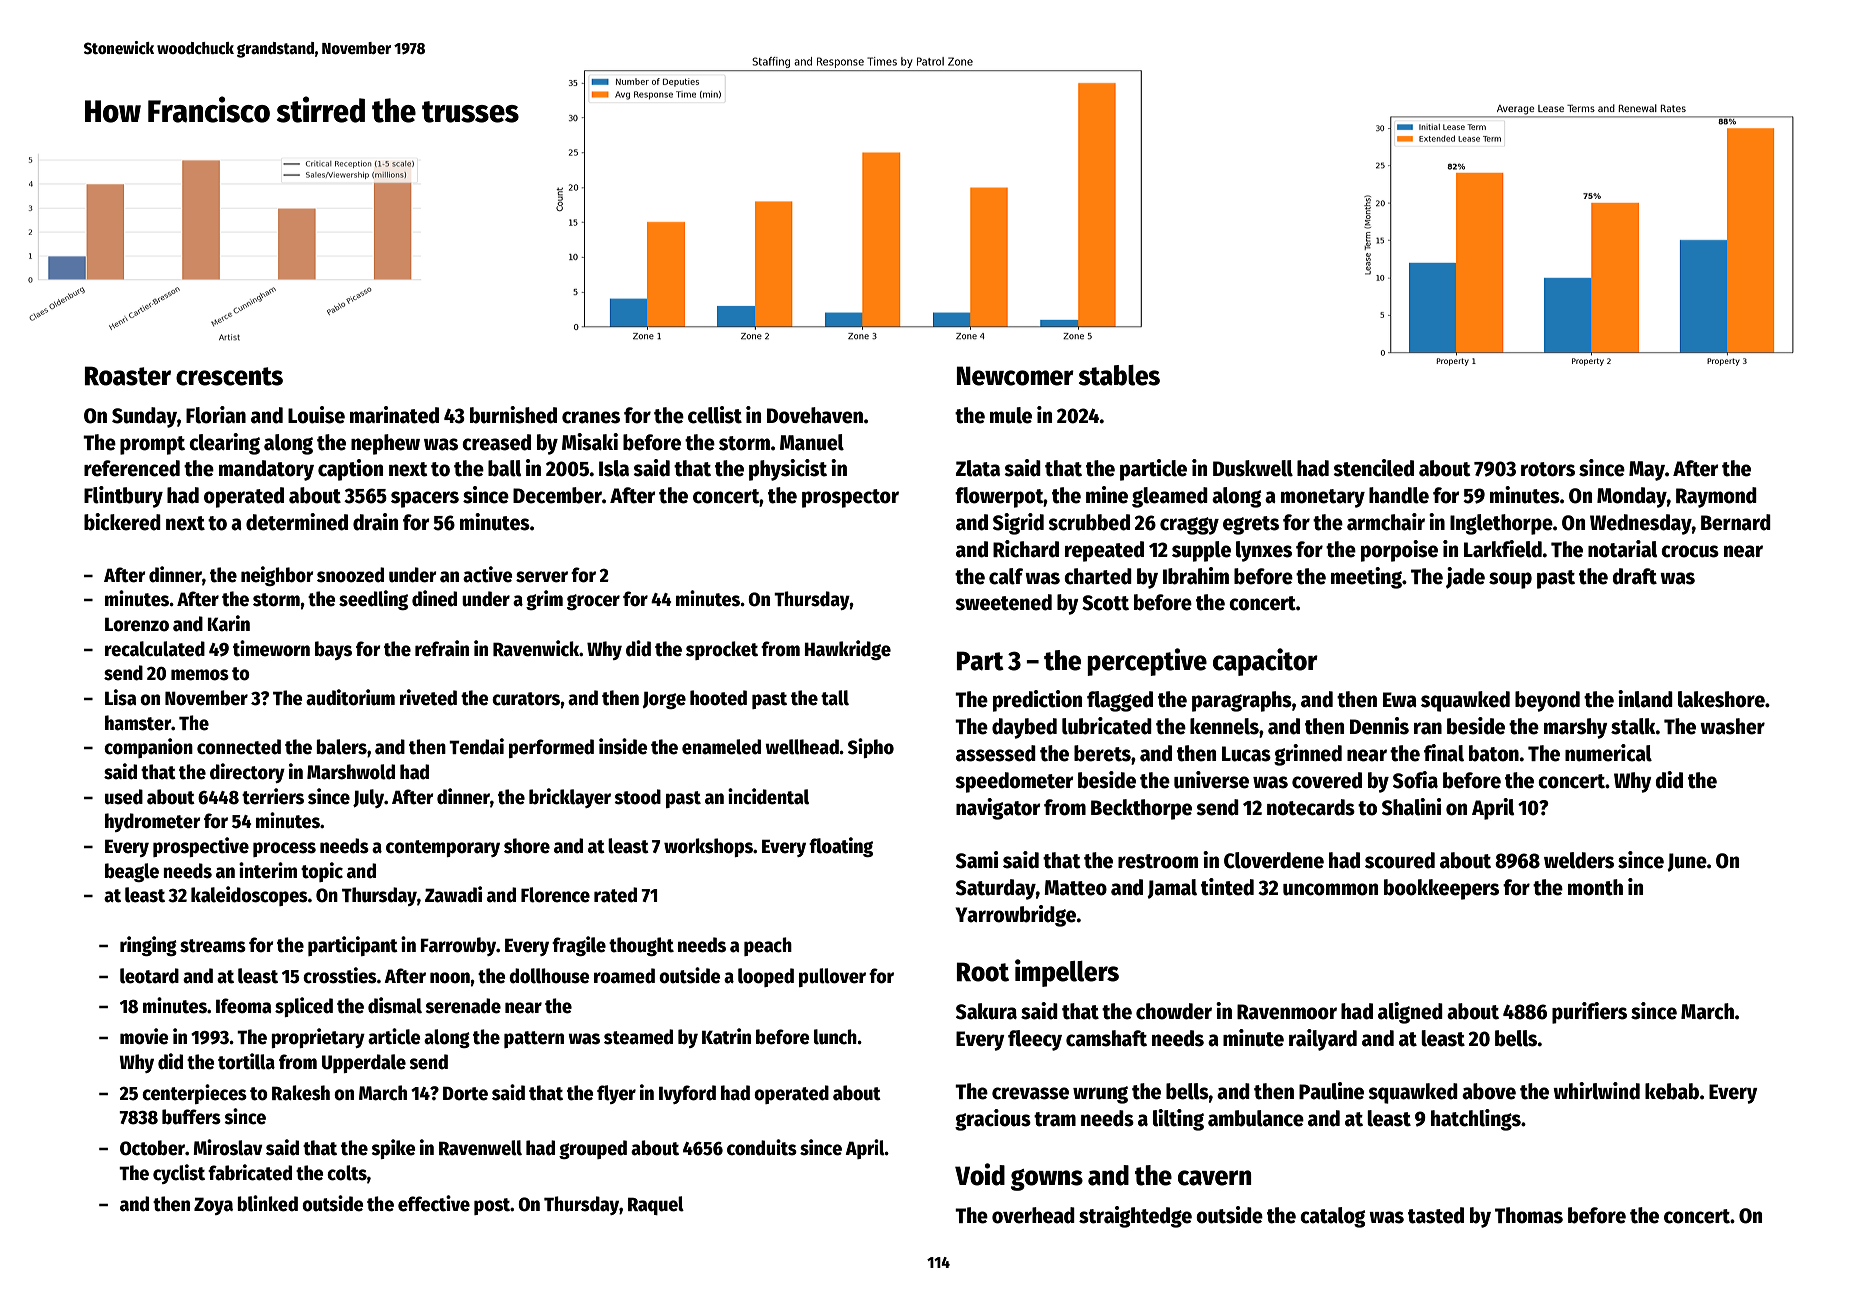  What do you see at coordinates (762, 1147) in the screenshot?
I see `conduits` at bounding box center [762, 1147].
